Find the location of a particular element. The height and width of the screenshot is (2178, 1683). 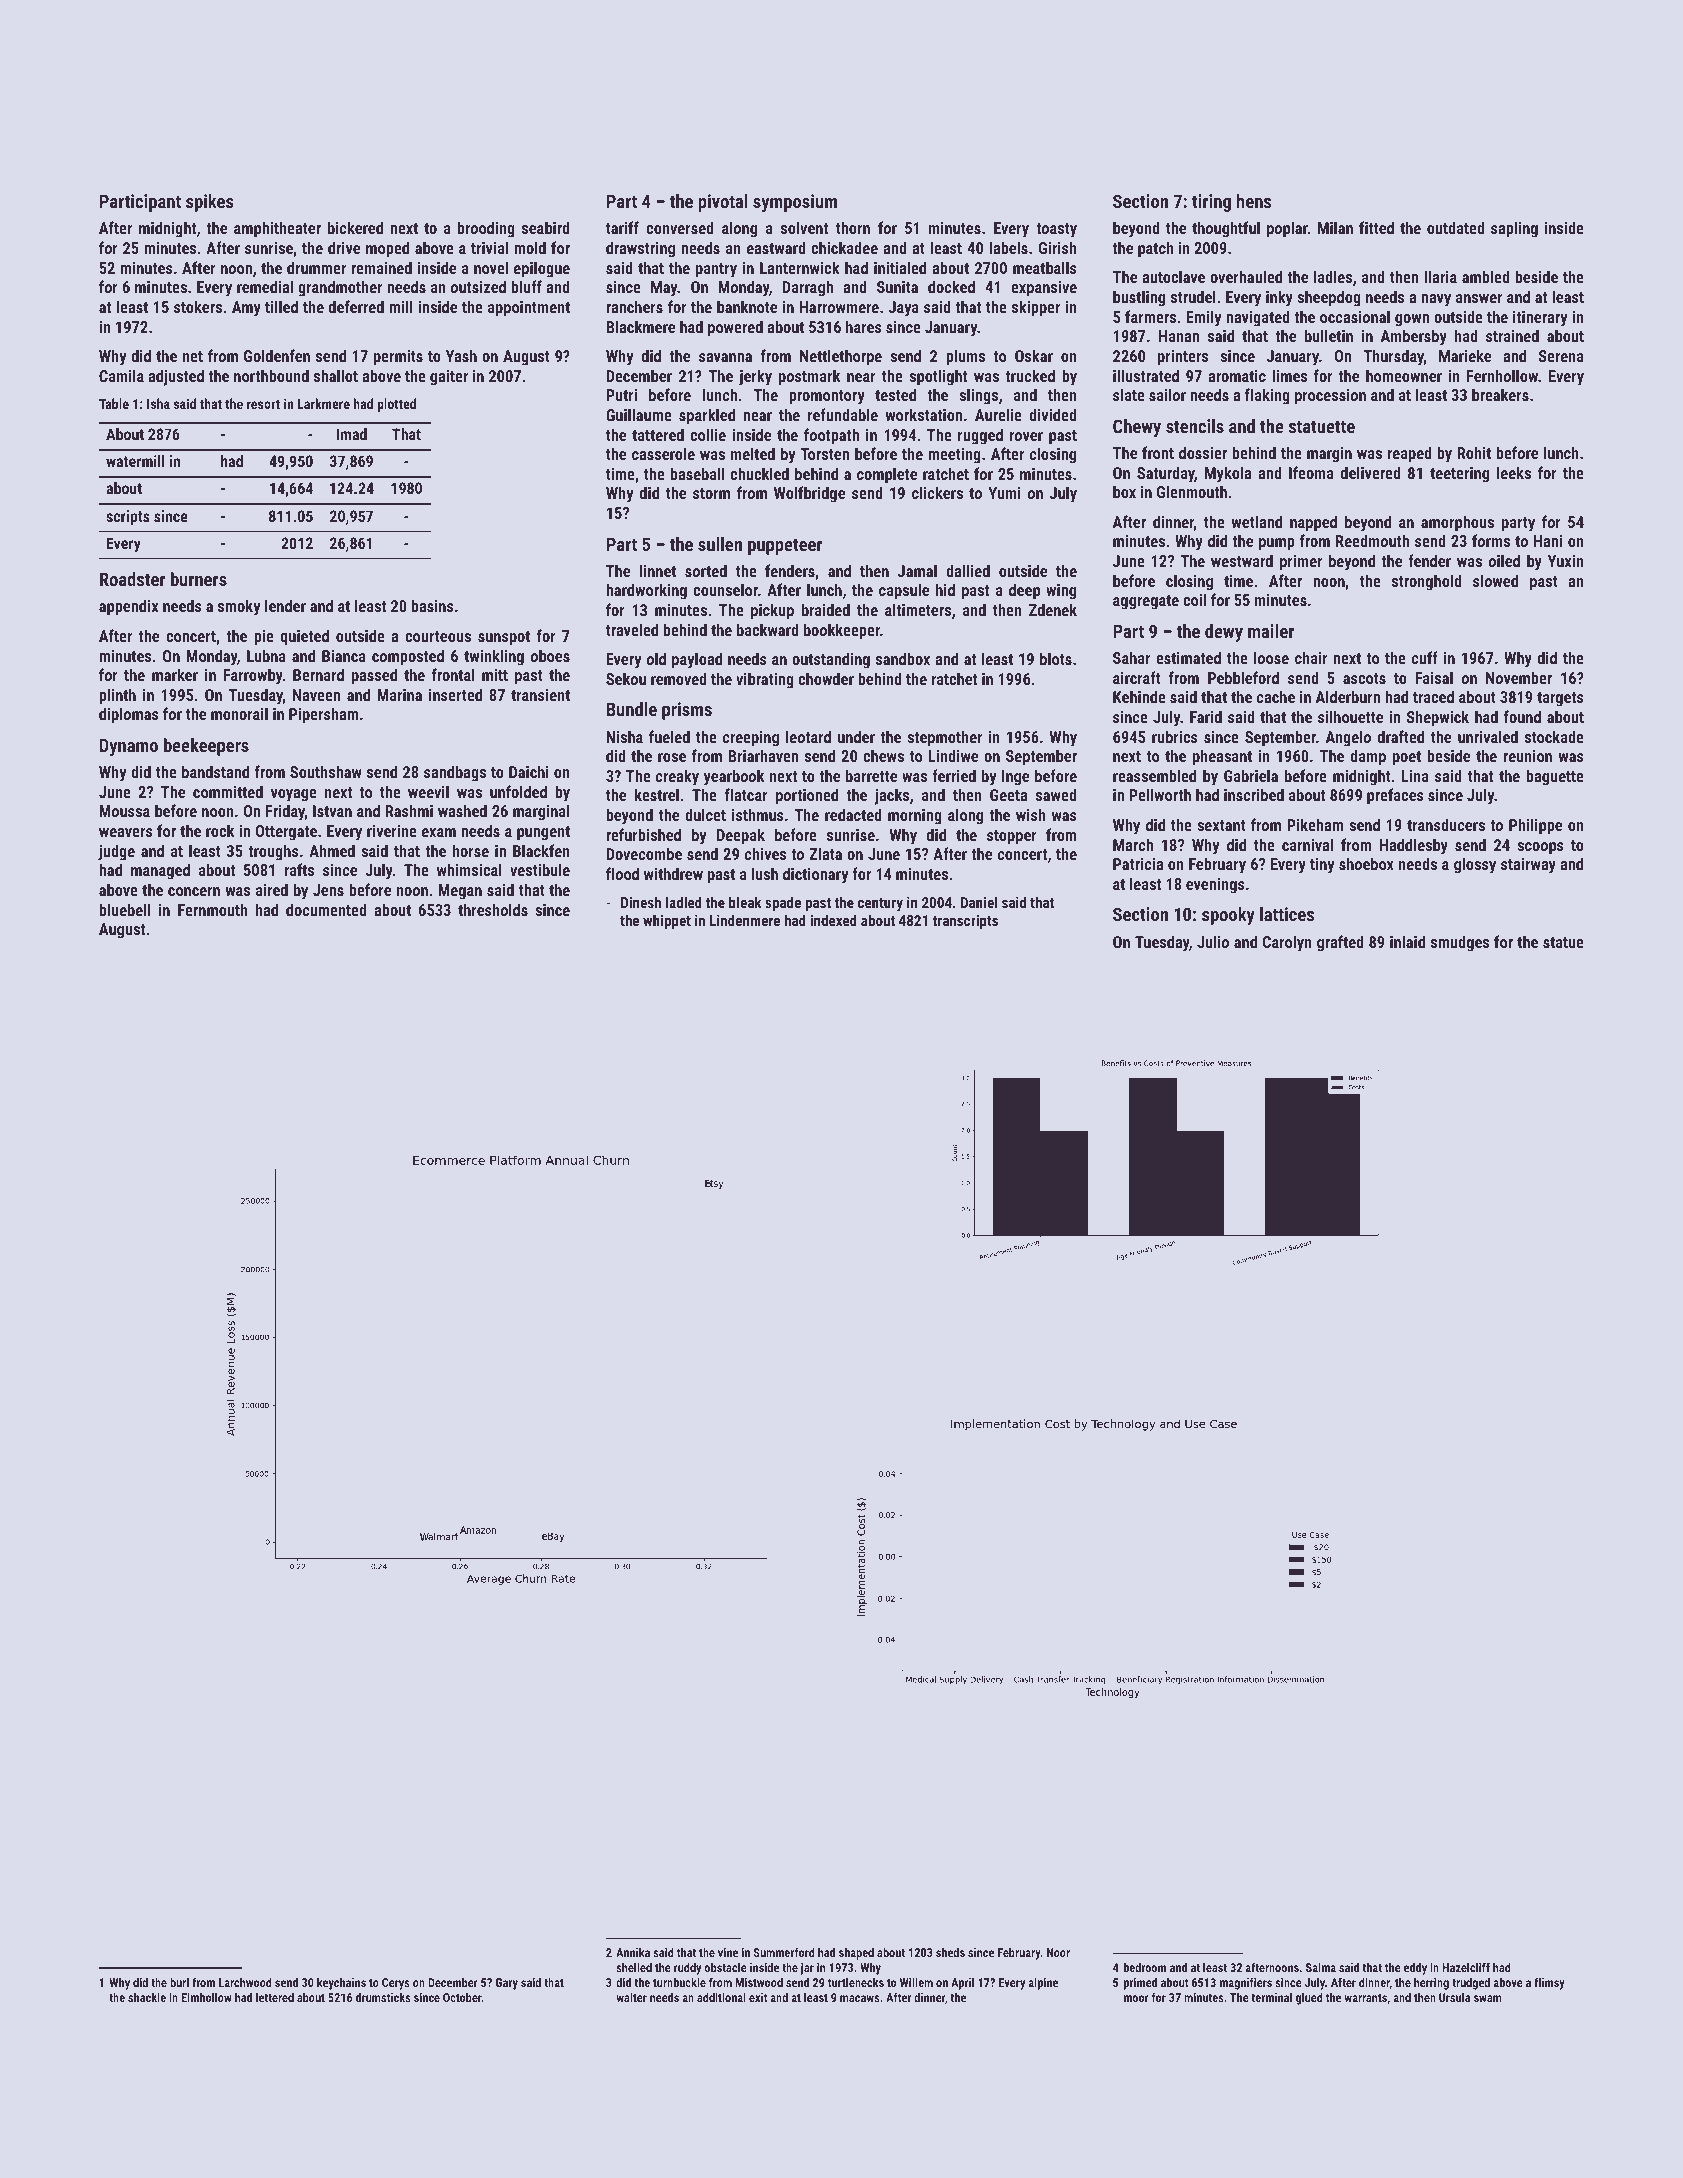

bickered is located at coordinates (355, 227).
